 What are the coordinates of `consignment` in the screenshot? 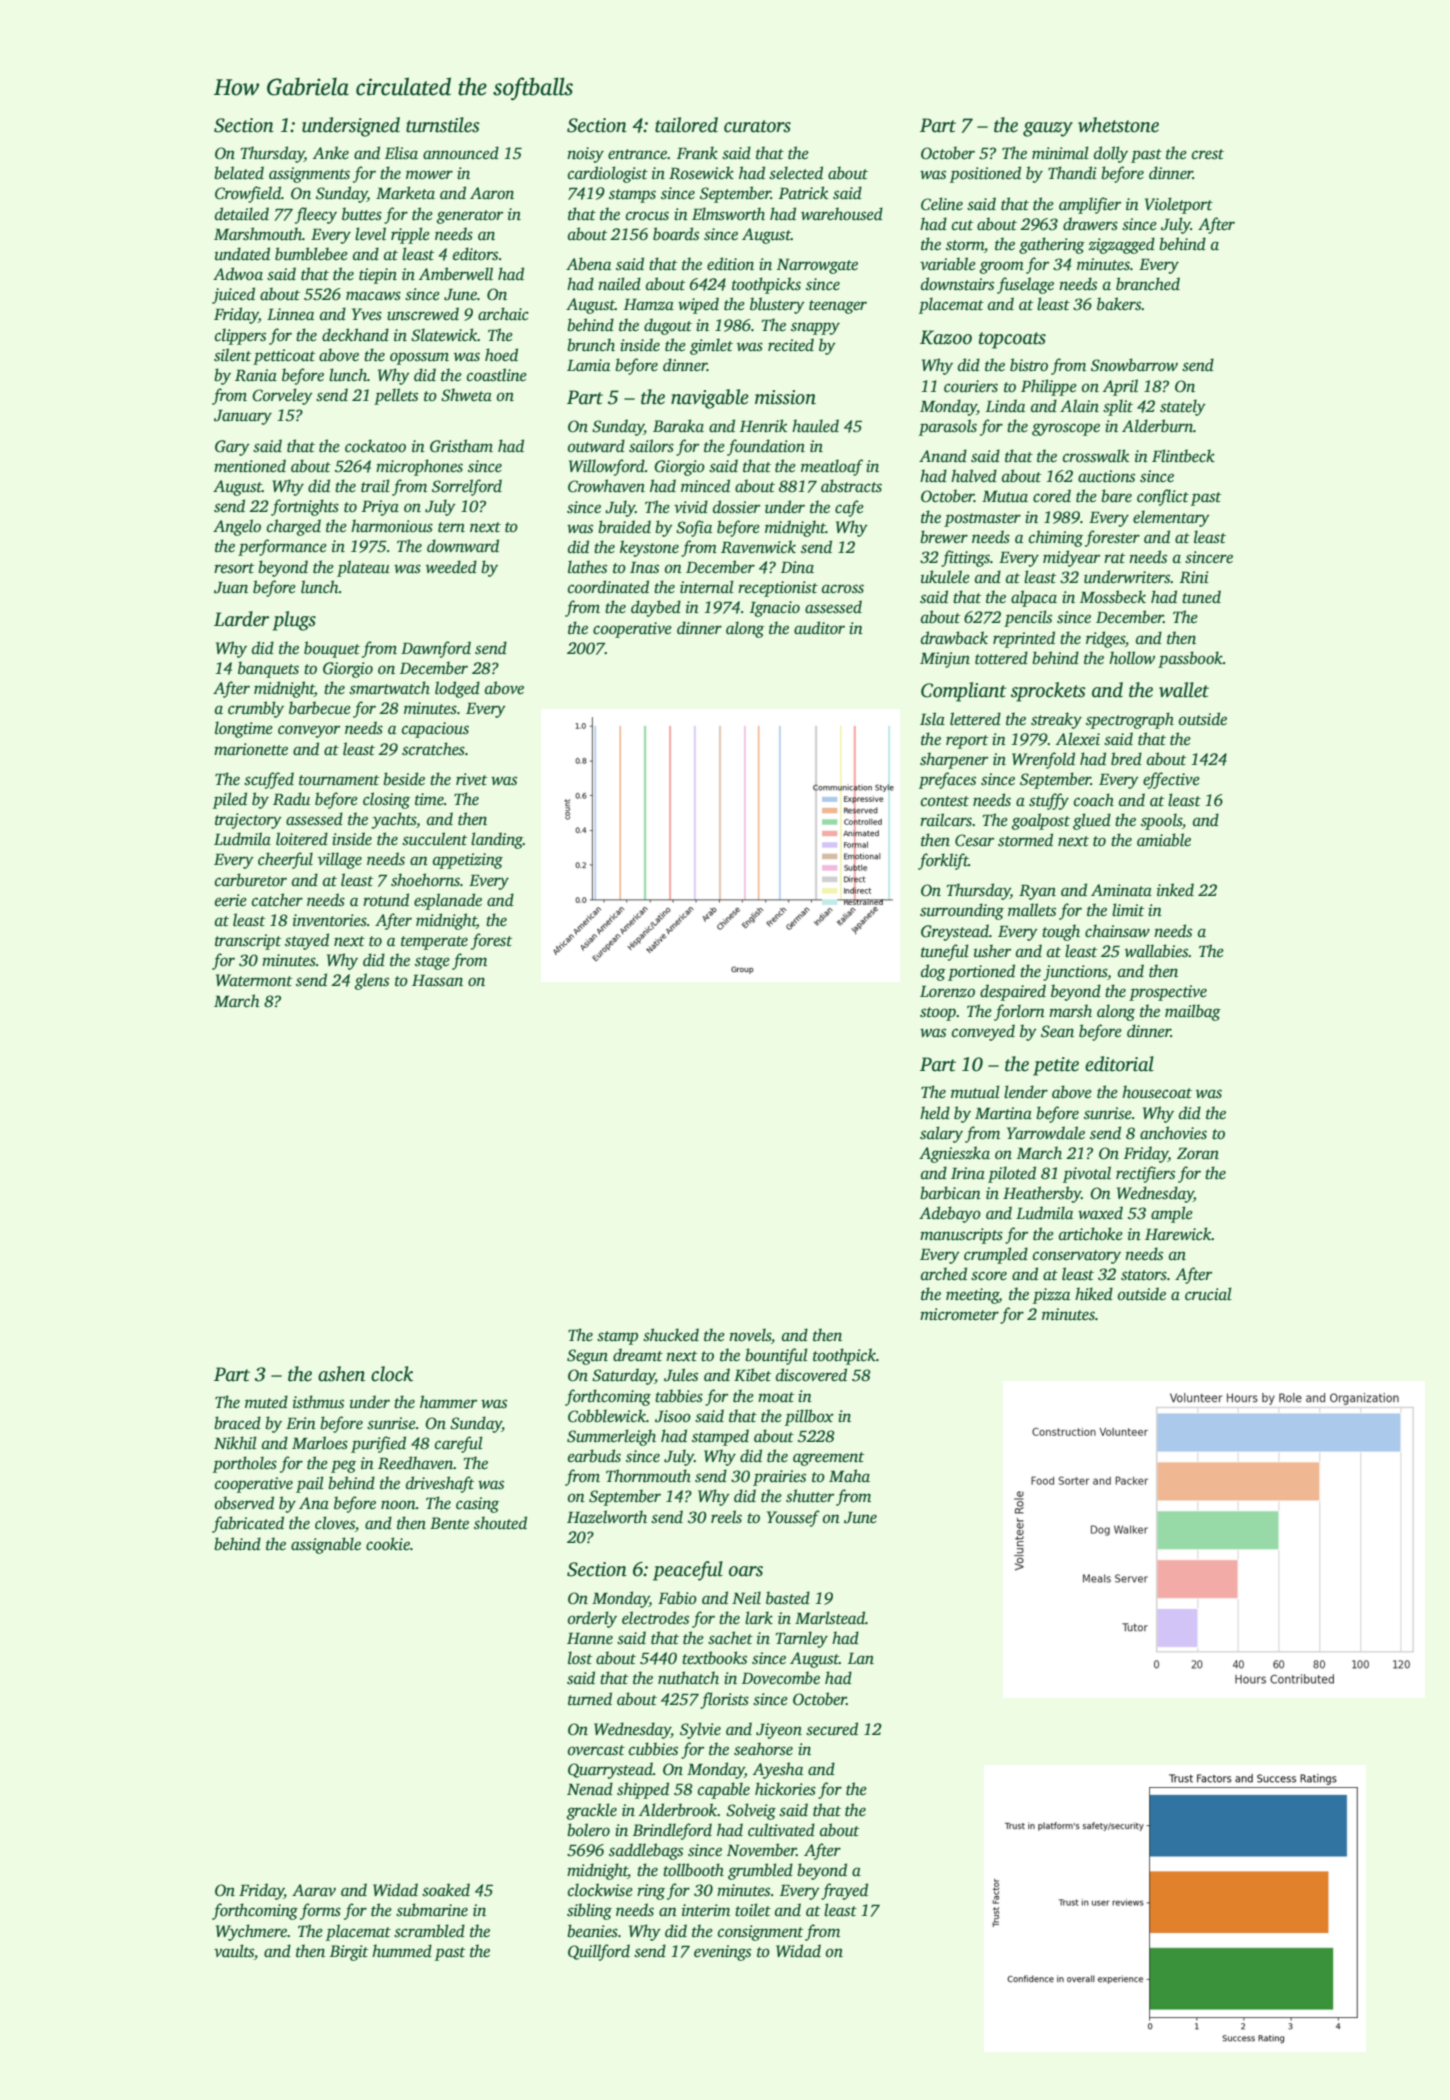 It's located at (760, 1933).
